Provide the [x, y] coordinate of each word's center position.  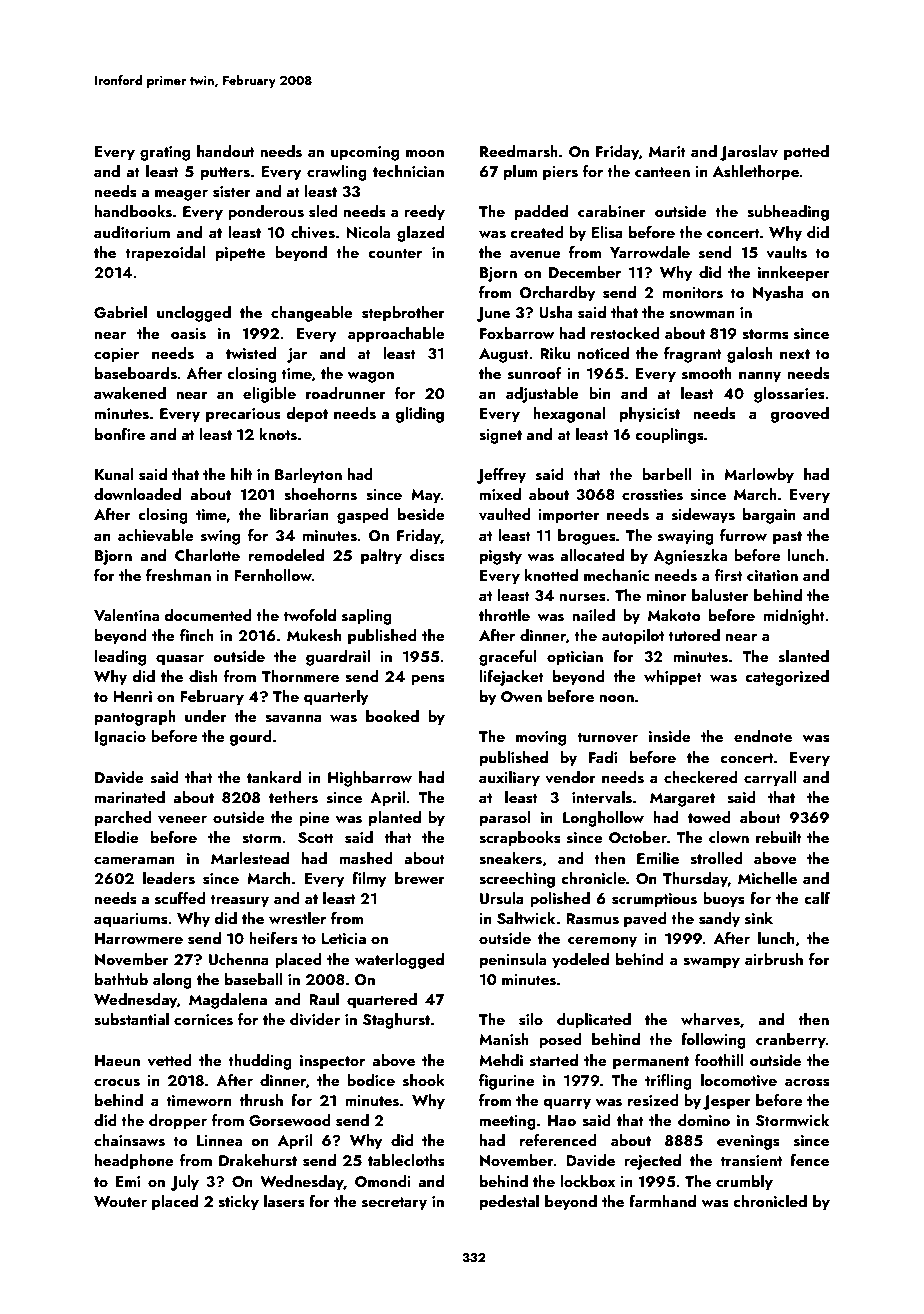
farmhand [662, 1201]
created [537, 232]
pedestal [509, 1203]
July [184, 1183]
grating [165, 153]
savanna [293, 719]
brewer [420, 878]
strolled [716, 858]
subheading [788, 213]
